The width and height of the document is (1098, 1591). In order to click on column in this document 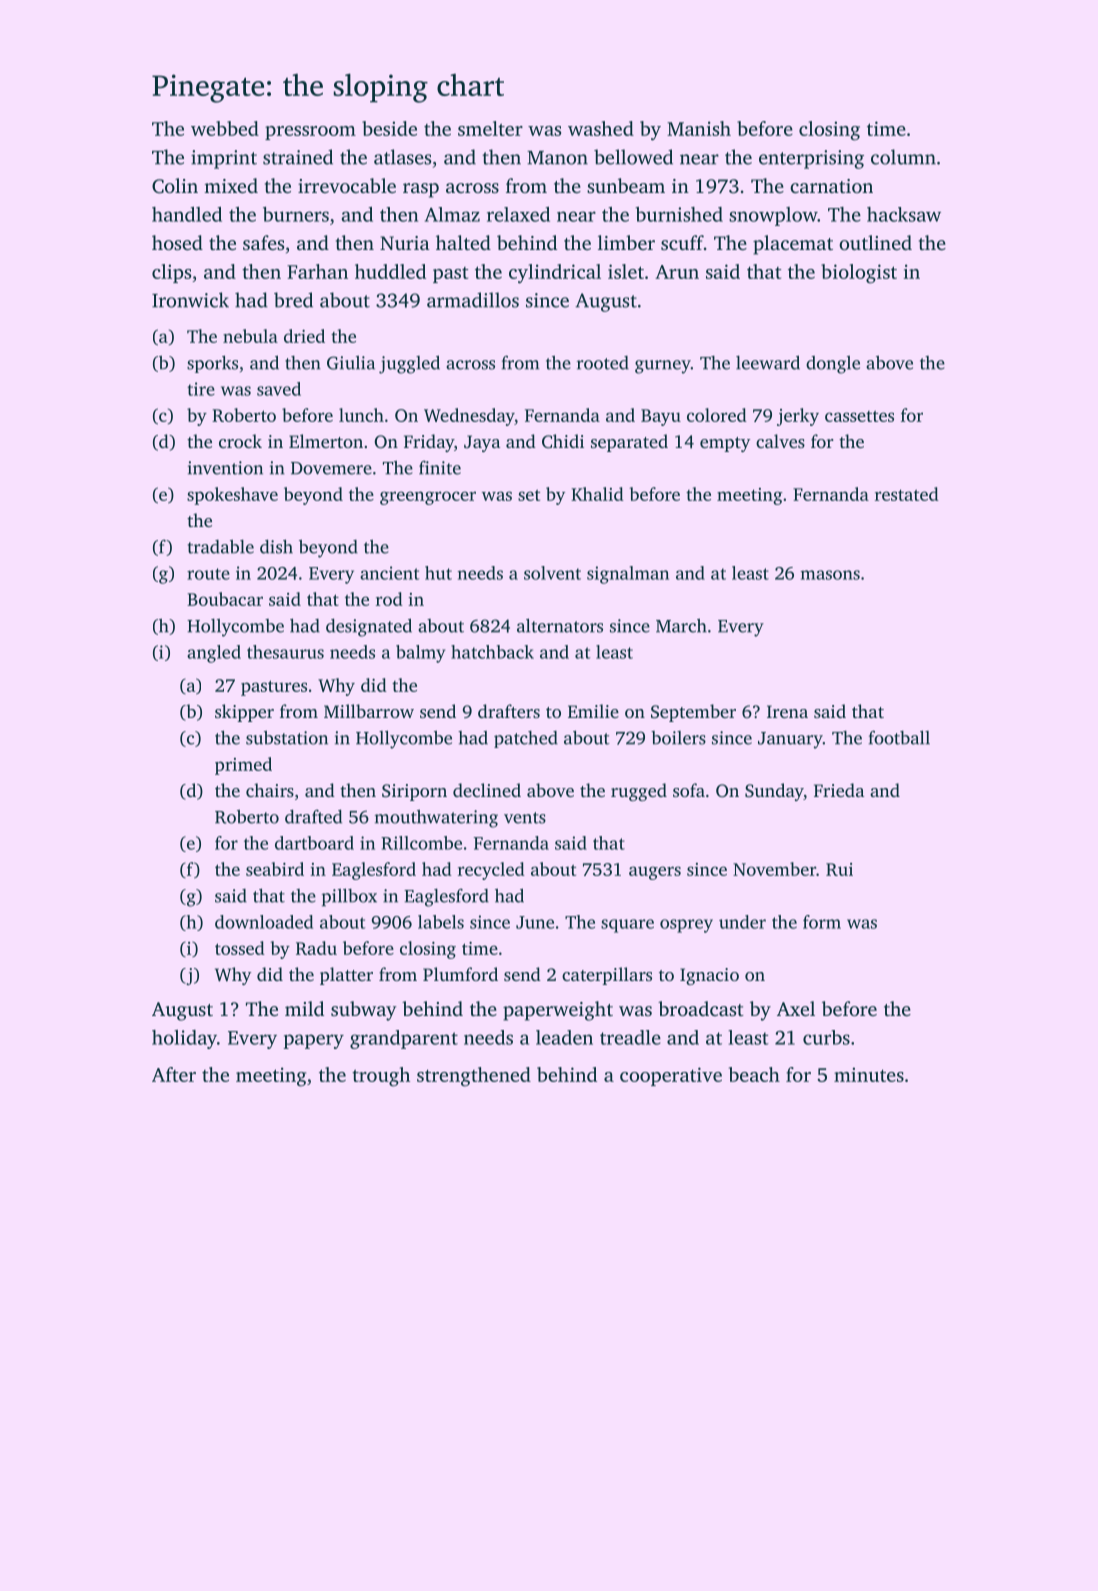, I will do `click(903, 157)`.
